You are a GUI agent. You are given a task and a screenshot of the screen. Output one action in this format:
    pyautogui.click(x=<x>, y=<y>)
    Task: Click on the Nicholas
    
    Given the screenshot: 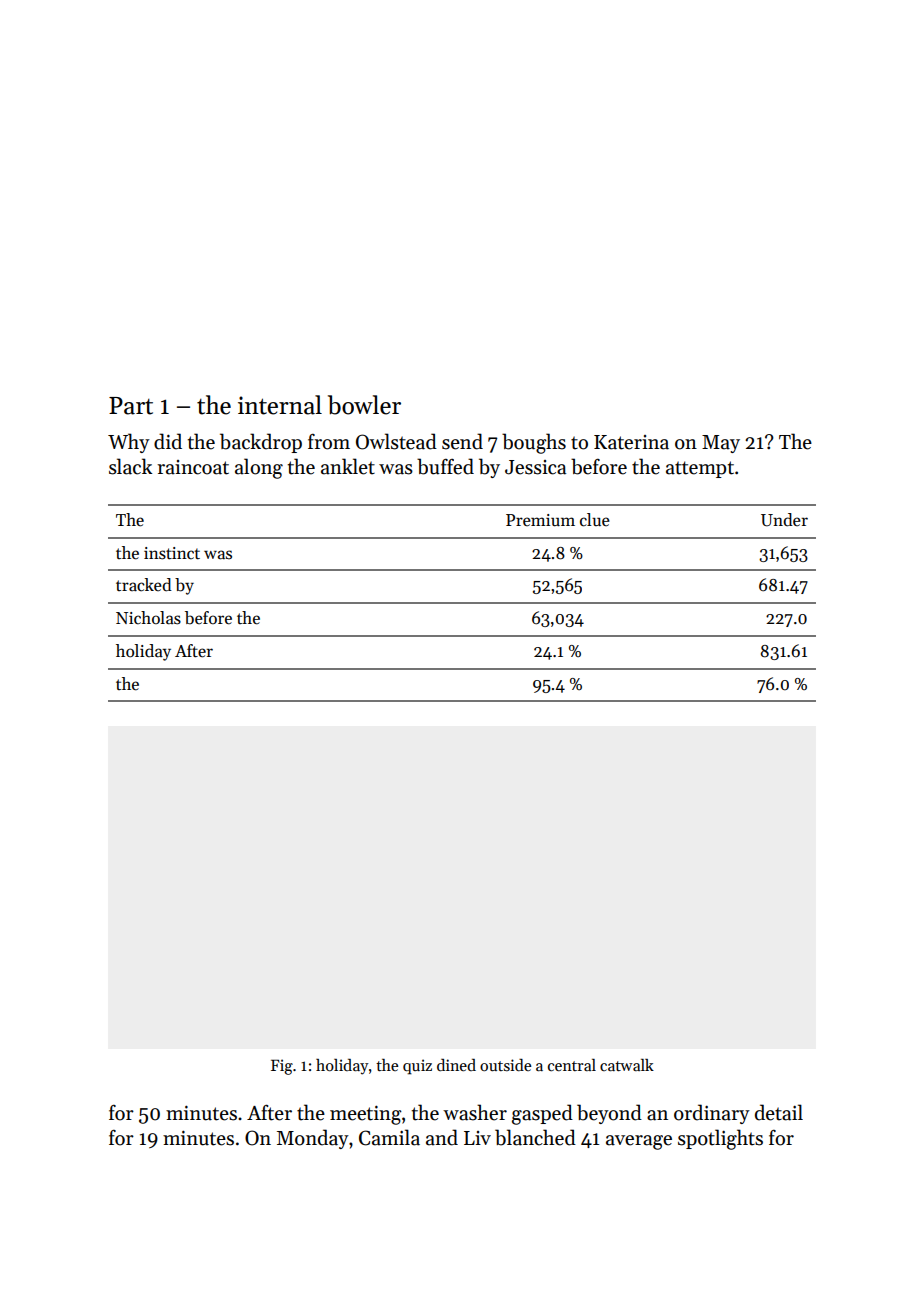 What is the action you would take?
    pyautogui.click(x=148, y=618)
